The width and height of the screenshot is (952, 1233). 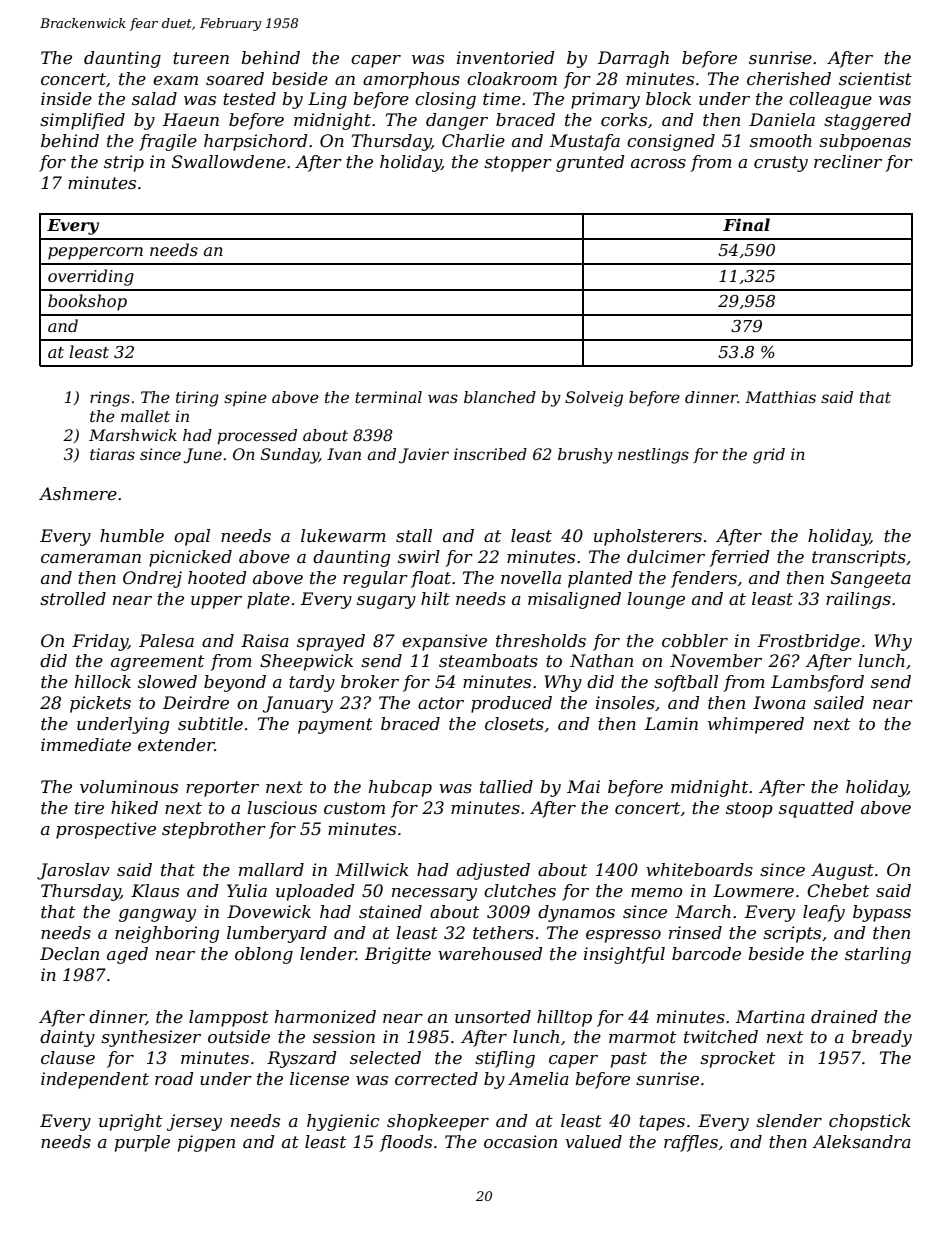 I want to click on danger, so click(x=457, y=121).
